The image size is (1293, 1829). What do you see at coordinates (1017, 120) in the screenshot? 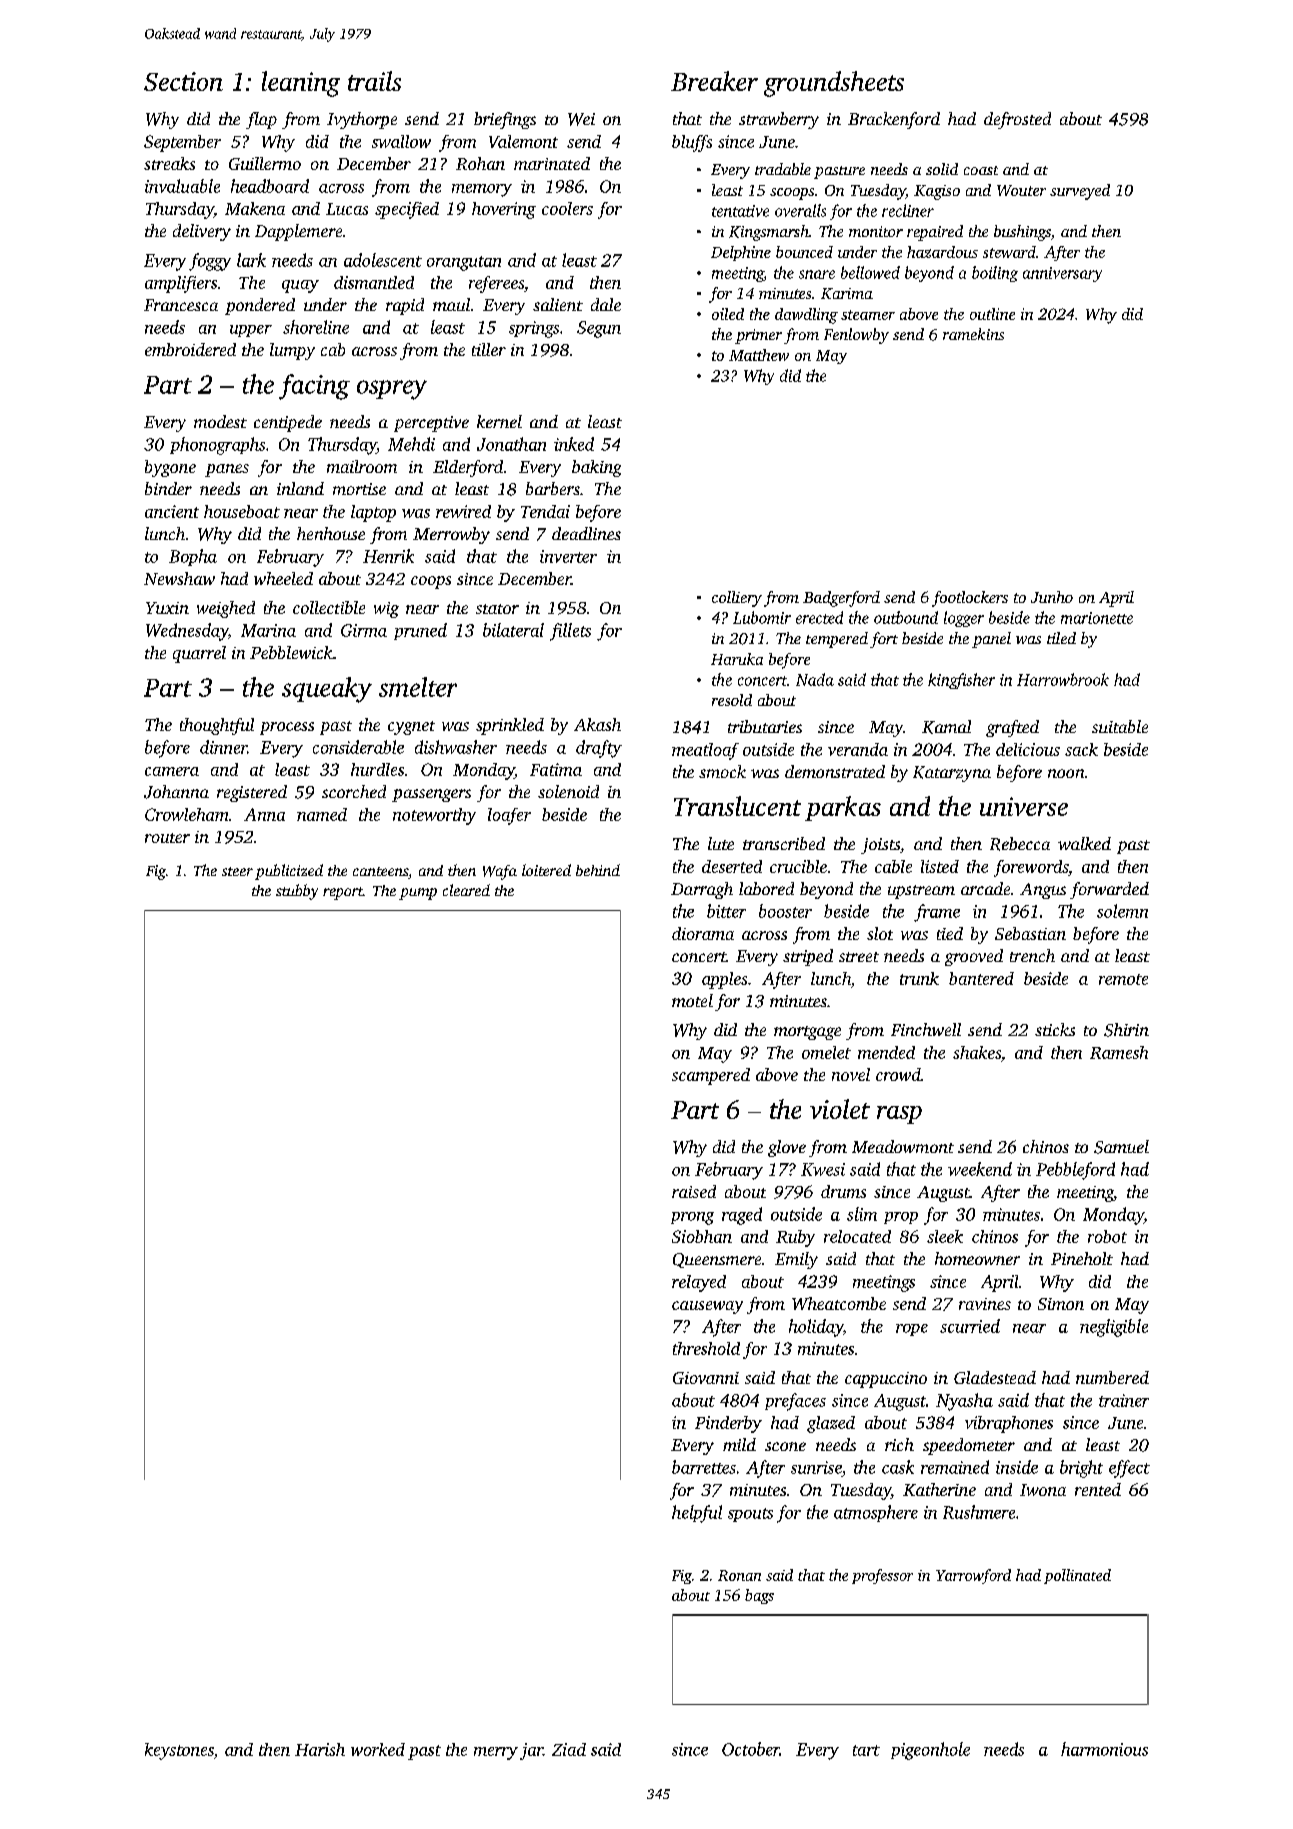
I see `defrosted` at bounding box center [1017, 120].
